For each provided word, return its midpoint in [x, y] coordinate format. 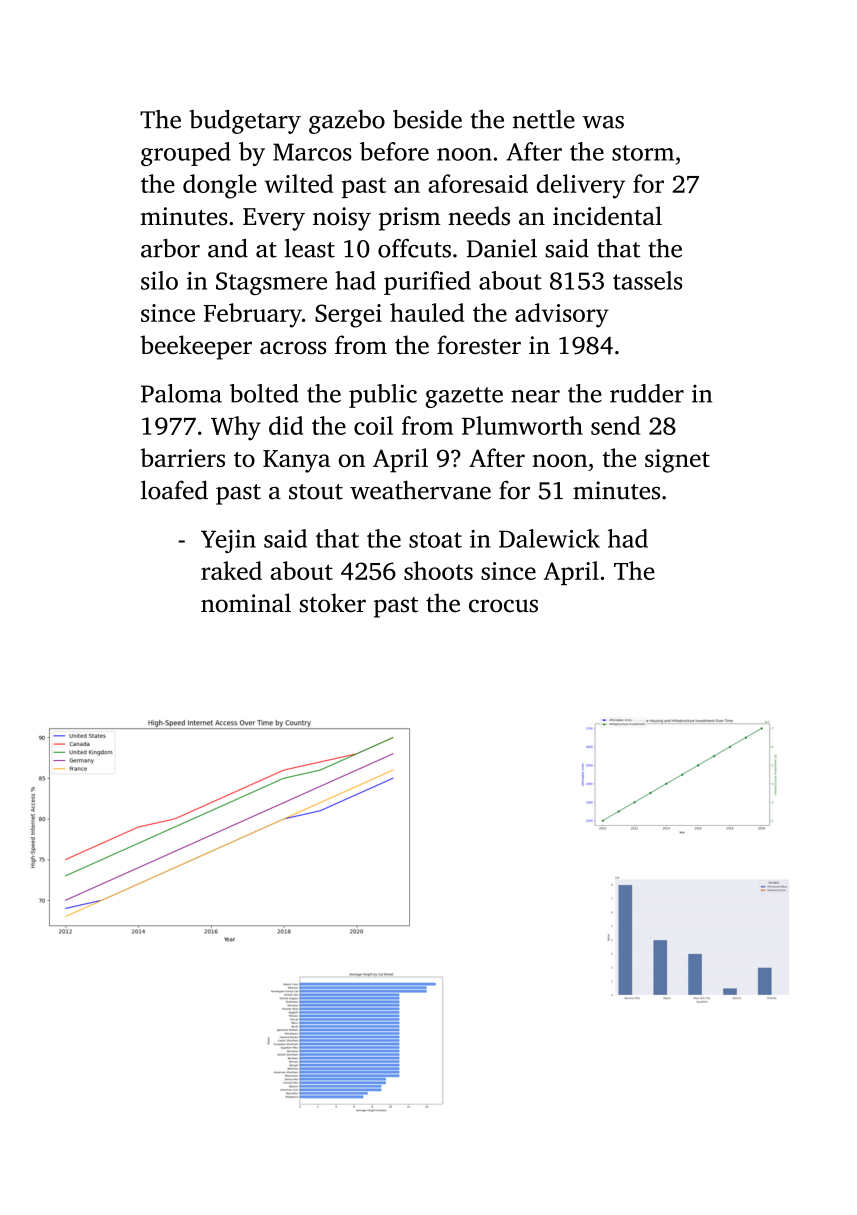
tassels [647, 280]
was [603, 122]
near [535, 396]
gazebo [347, 122]
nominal [246, 603]
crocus [503, 606]
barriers [182, 457]
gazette [464, 397]
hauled [427, 312]
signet [677, 461]
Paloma [181, 393]
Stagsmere [271, 283]
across [293, 348]
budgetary [245, 122]
